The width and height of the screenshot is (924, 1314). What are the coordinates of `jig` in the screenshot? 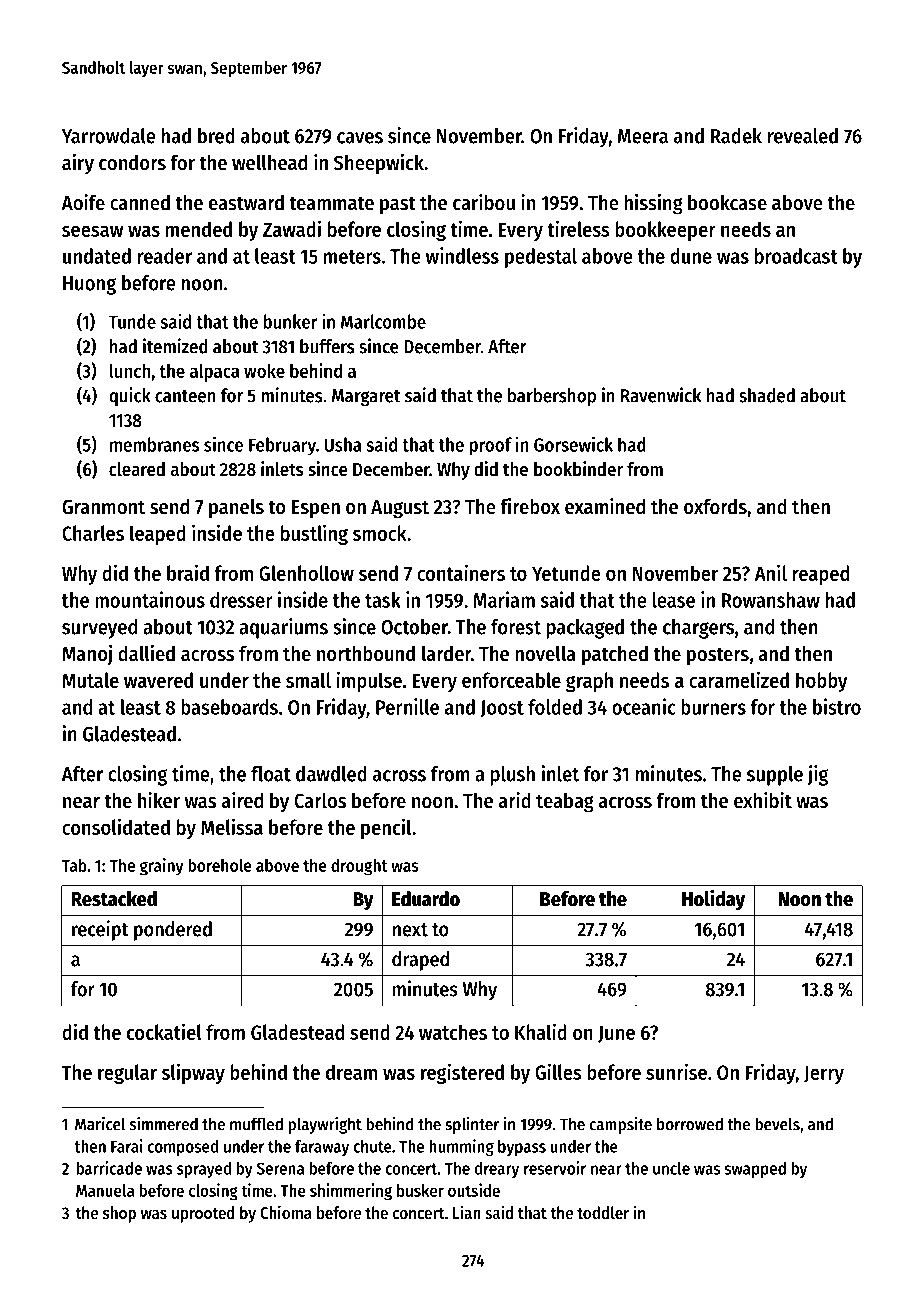 It's located at (818, 775).
